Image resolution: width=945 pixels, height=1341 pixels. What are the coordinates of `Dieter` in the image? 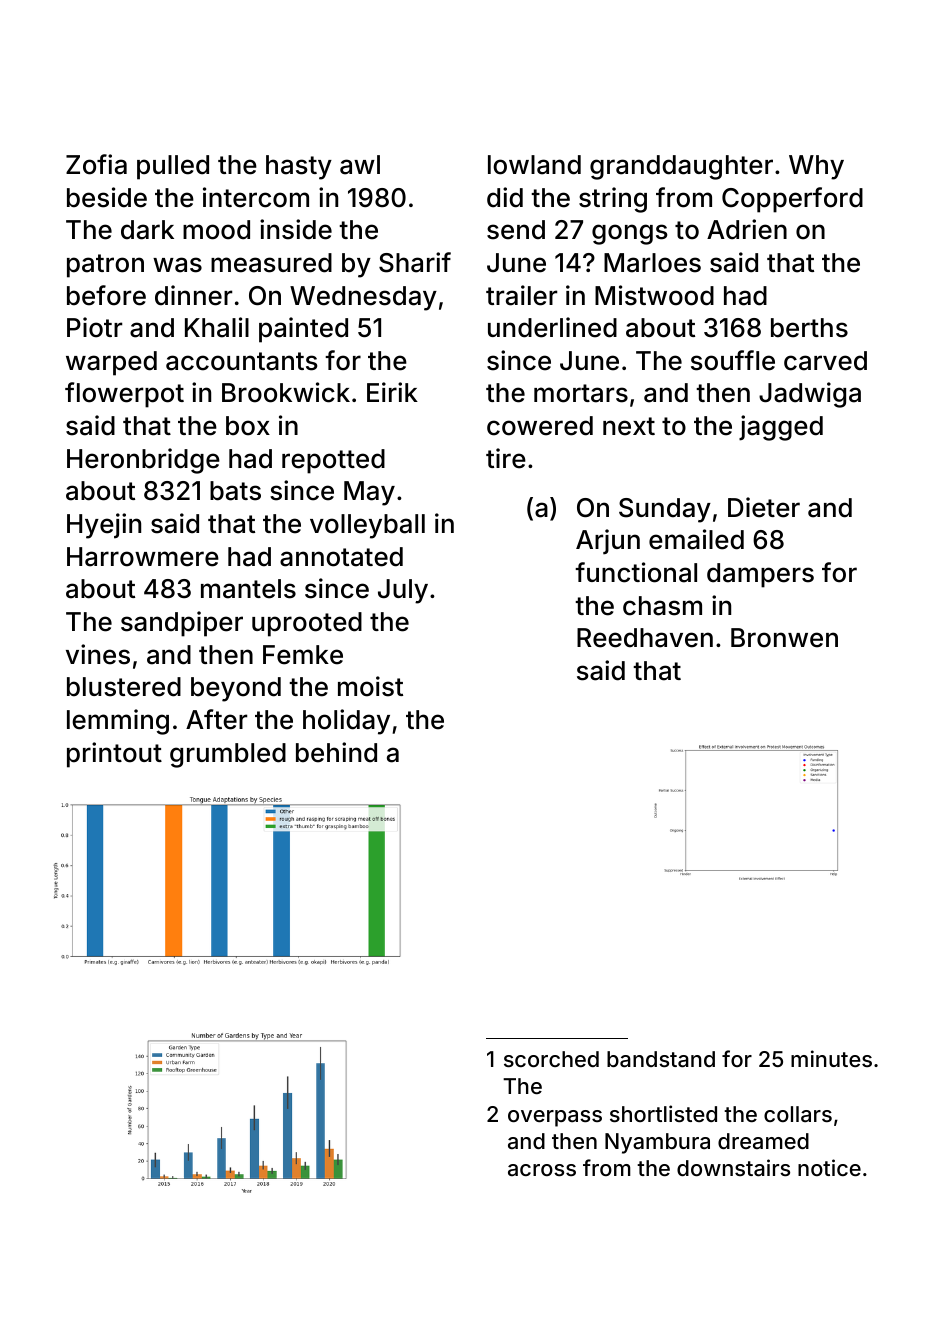 It's located at (764, 507).
